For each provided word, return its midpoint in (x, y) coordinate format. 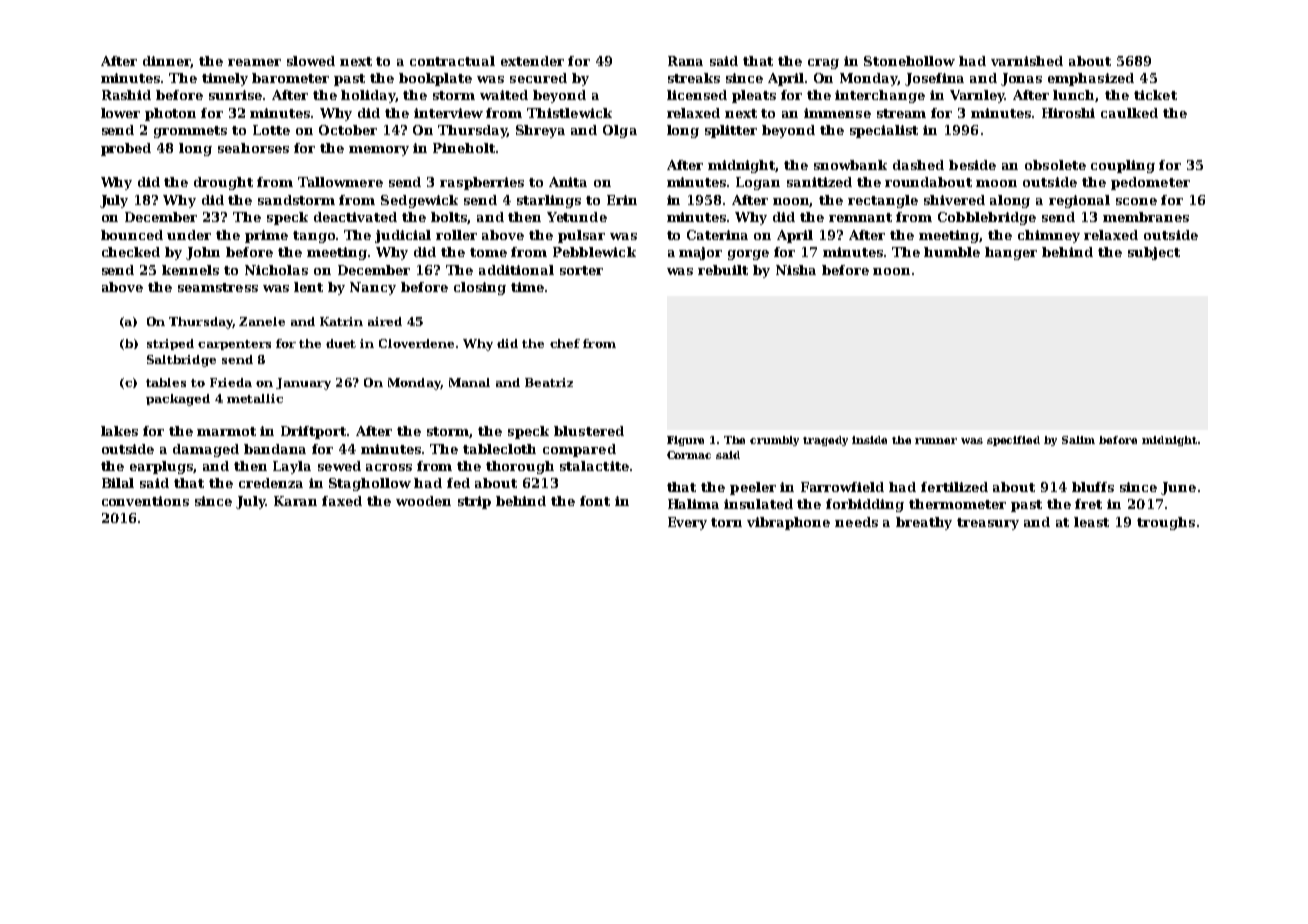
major (700, 253)
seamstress (218, 287)
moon (996, 183)
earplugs (162, 467)
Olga (620, 131)
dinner (167, 62)
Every (687, 523)
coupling (1123, 166)
